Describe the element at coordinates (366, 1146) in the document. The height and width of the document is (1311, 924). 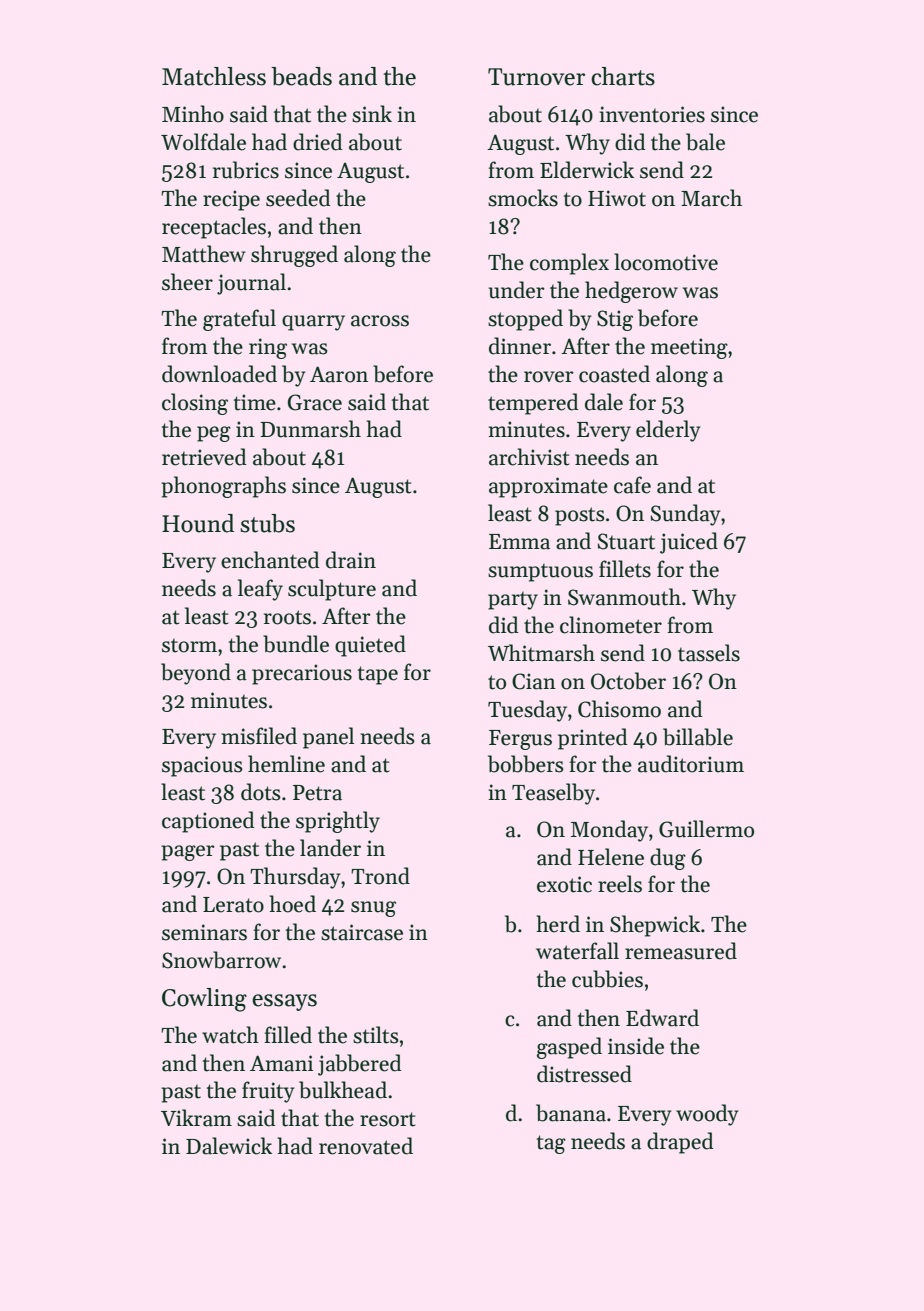
I see `renovated` at that location.
